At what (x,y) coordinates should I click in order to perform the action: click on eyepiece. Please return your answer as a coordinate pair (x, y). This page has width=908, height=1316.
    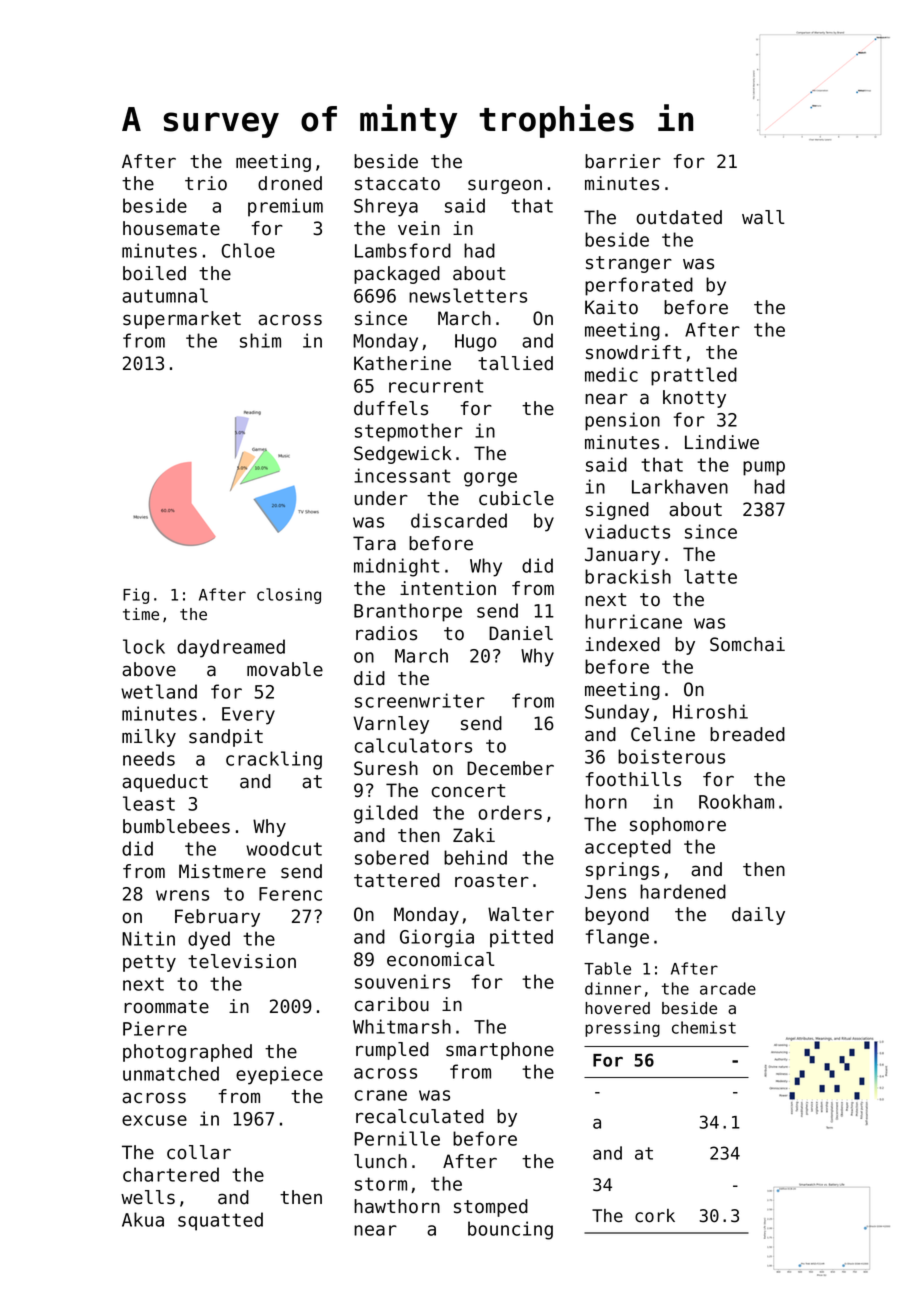
    Looking at the image, I should click on (279, 1075).
